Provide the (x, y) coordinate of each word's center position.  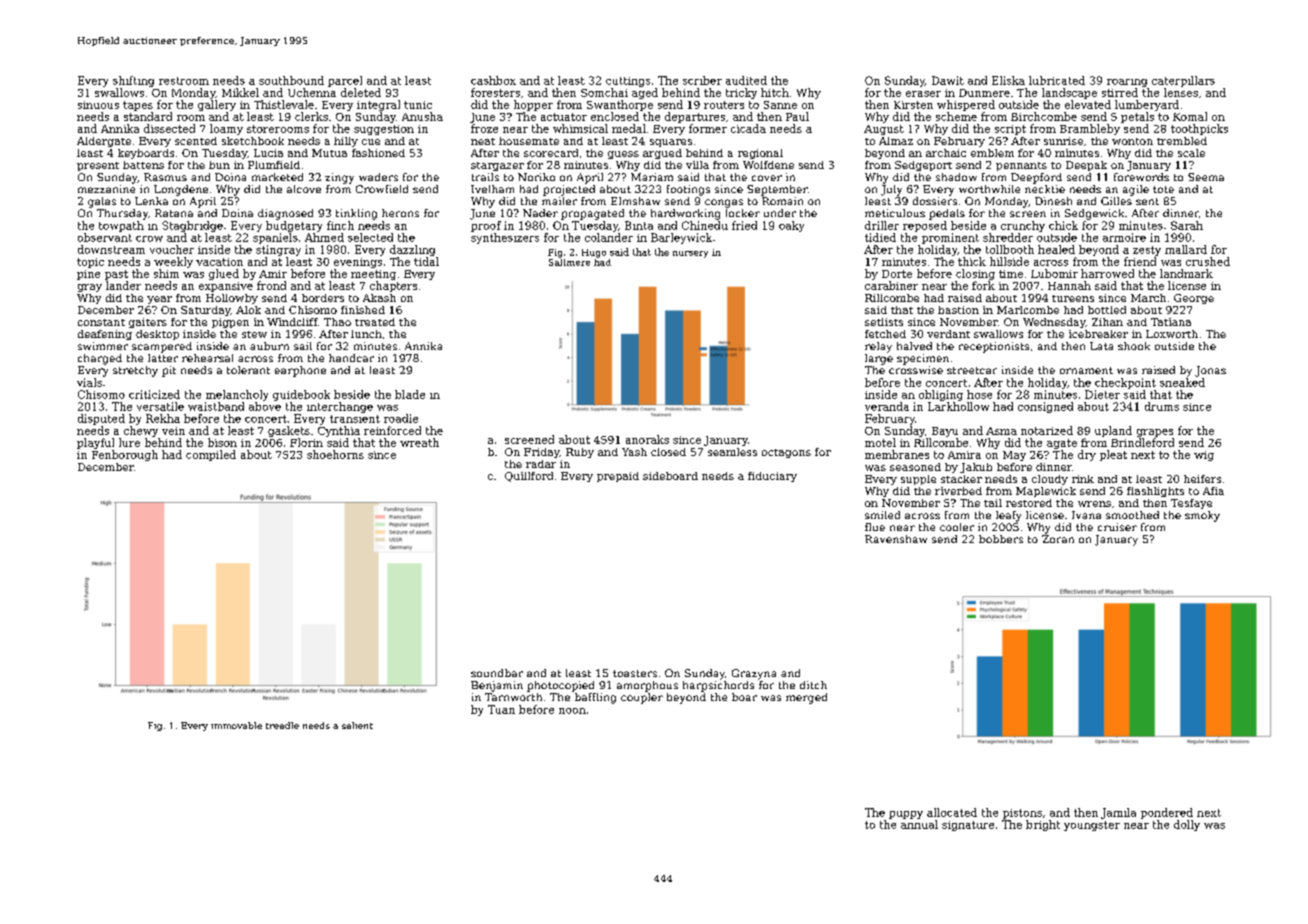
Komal (1190, 116)
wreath (419, 442)
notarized (1047, 430)
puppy (906, 815)
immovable (236, 725)
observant (105, 237)
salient (357, 725)
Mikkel (240, 92)
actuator (564, 117)
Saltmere (569, 262)
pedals (947, 214)
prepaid (618, 477)
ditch (813, 685)
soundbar (497, 673)
